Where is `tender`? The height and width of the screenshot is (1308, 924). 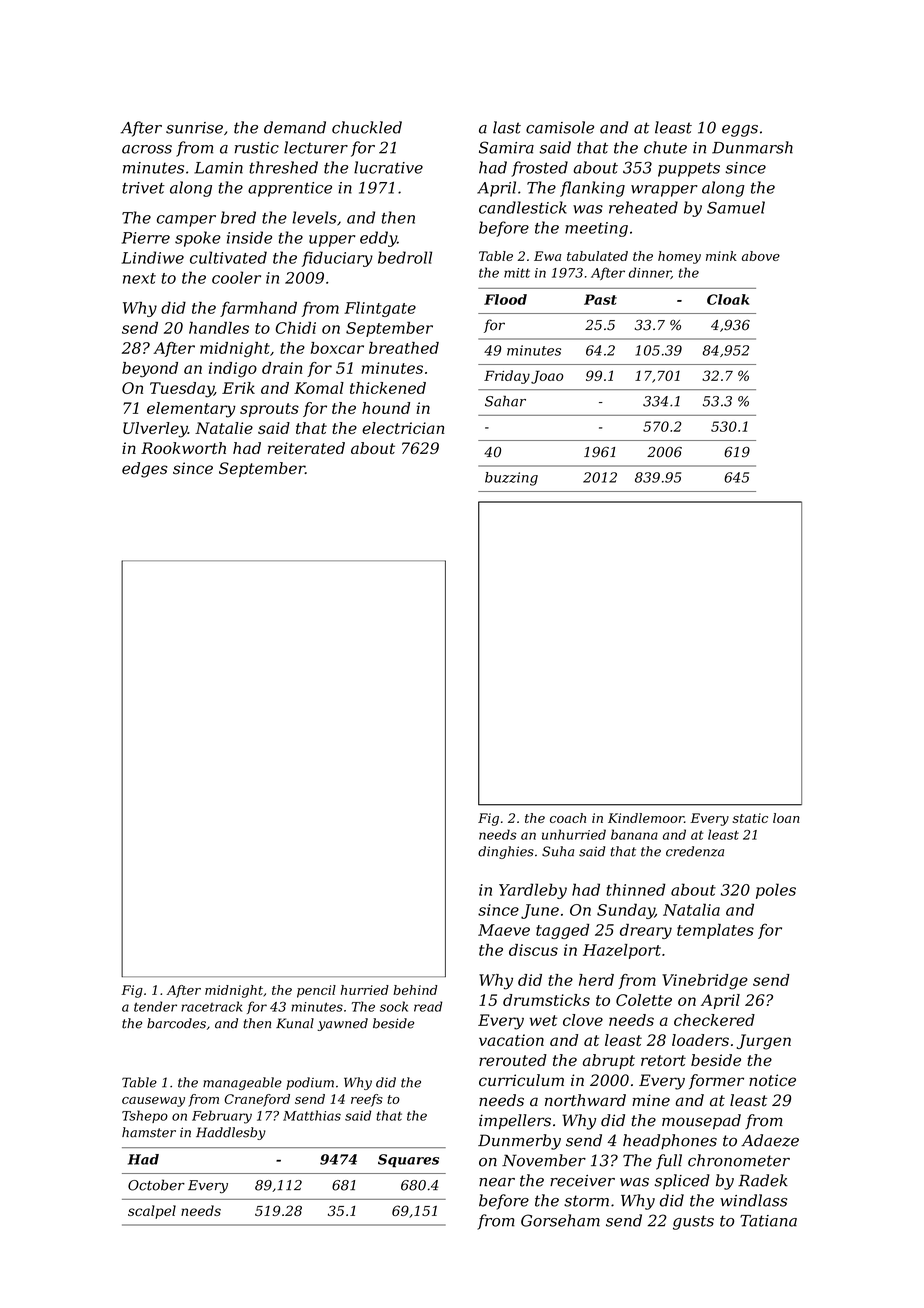 tender is located at coordinates (155, 1006).
